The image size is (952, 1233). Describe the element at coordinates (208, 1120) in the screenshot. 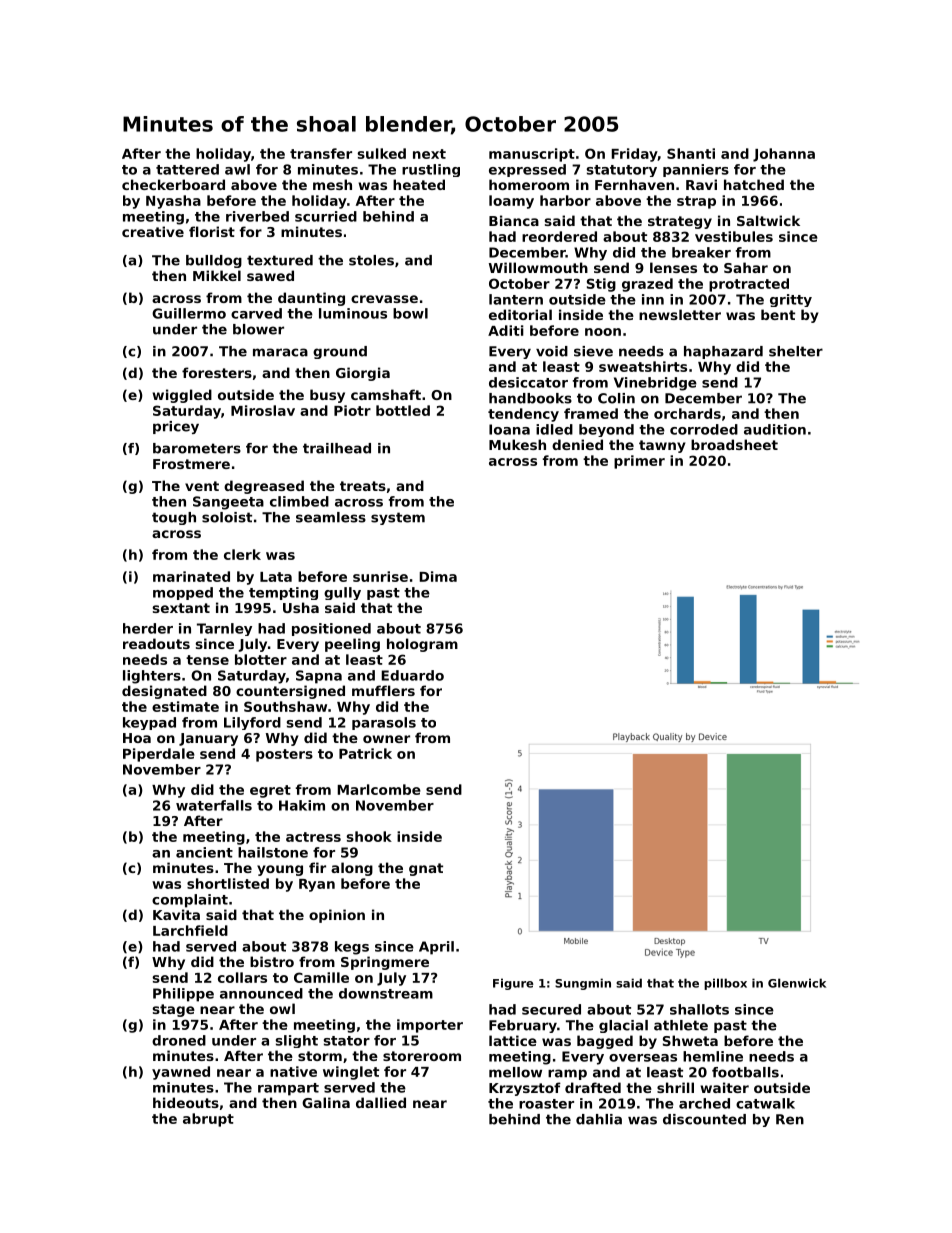

I see `abrupt` at that location.
